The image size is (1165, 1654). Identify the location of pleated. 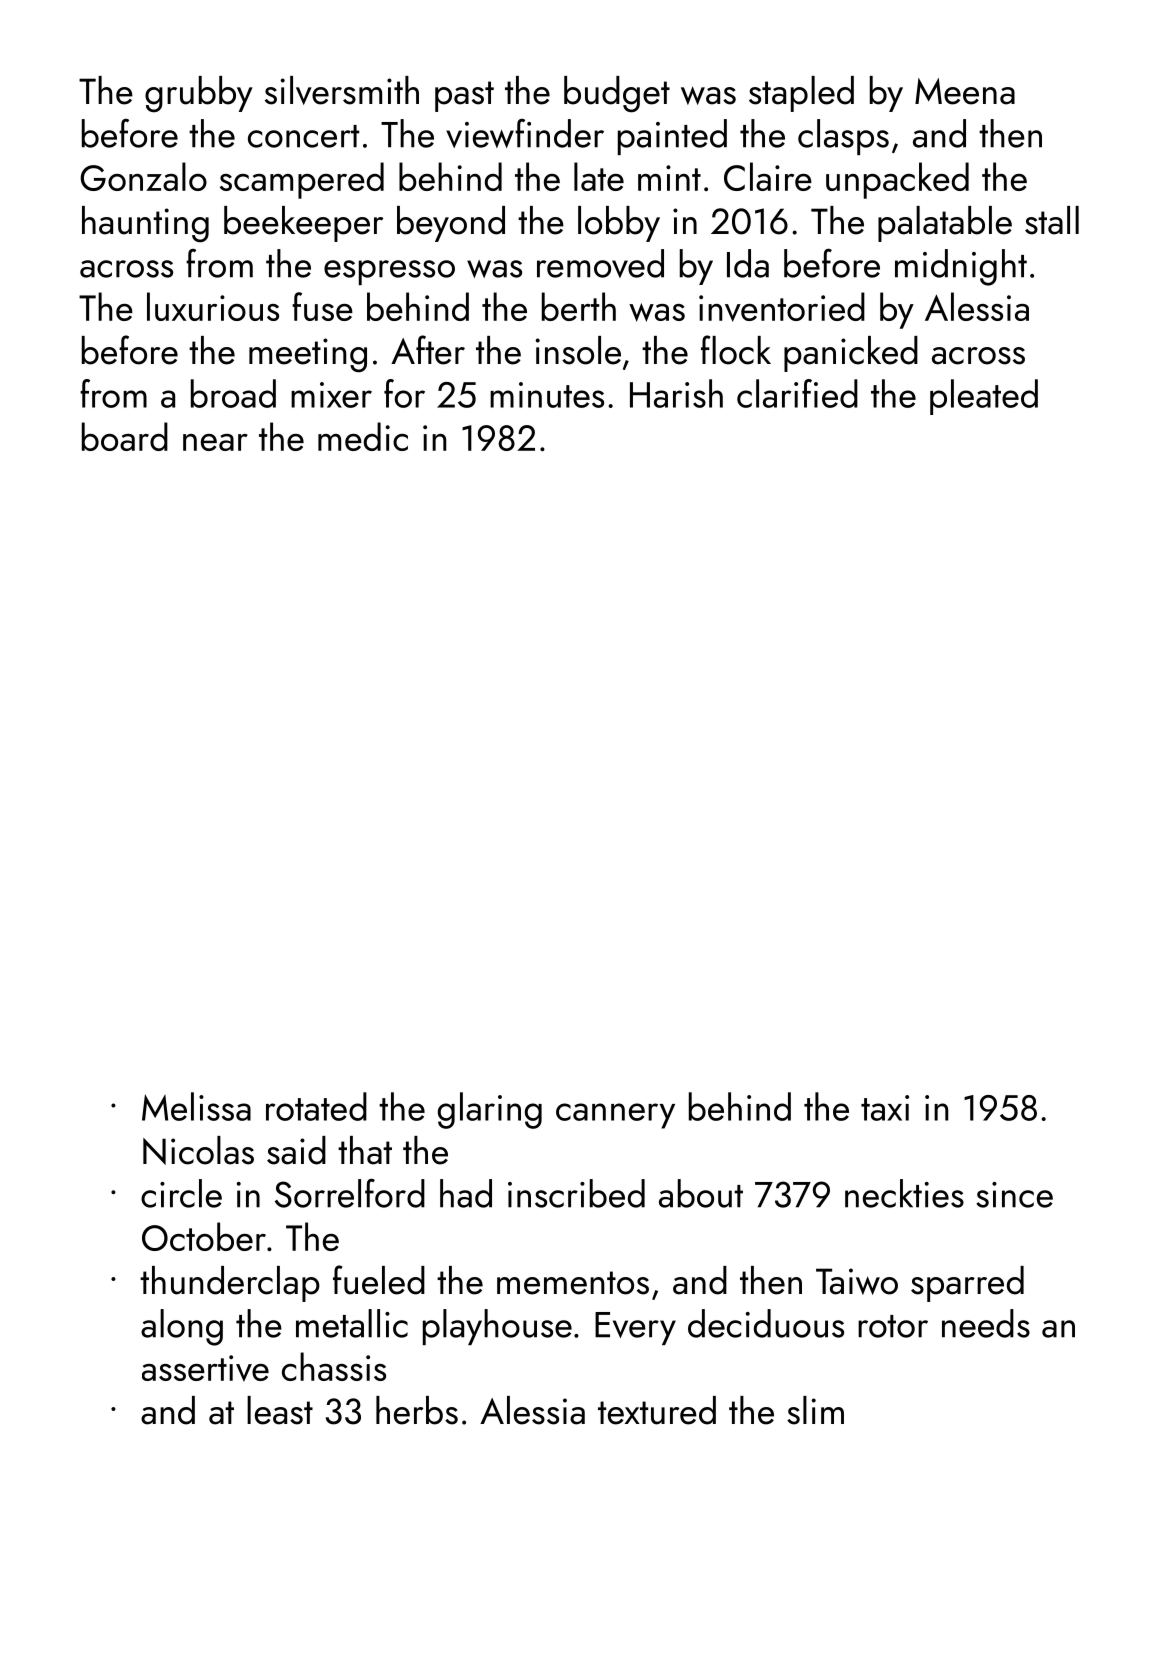
(984, 397).
